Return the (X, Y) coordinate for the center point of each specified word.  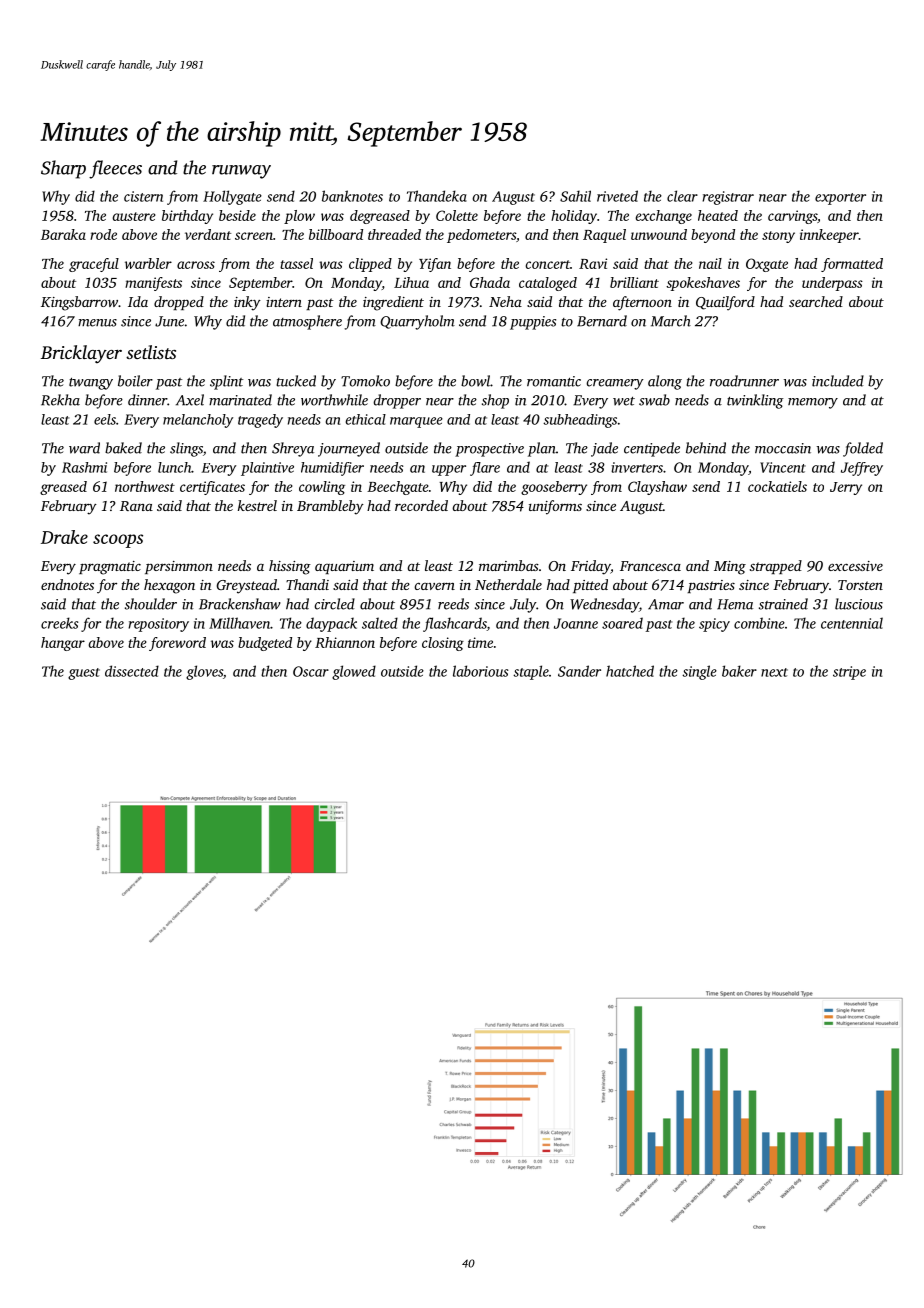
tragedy (260, 421)
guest (84, 674)
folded (863, 449)
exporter (840, 199)
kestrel (257, 505)
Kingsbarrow (79, 303)
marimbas (509, 565)
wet (624, 401)
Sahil (575, 196)
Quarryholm (417, 322)
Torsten (860, 585)
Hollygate (232, 197)
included (838, 381)
